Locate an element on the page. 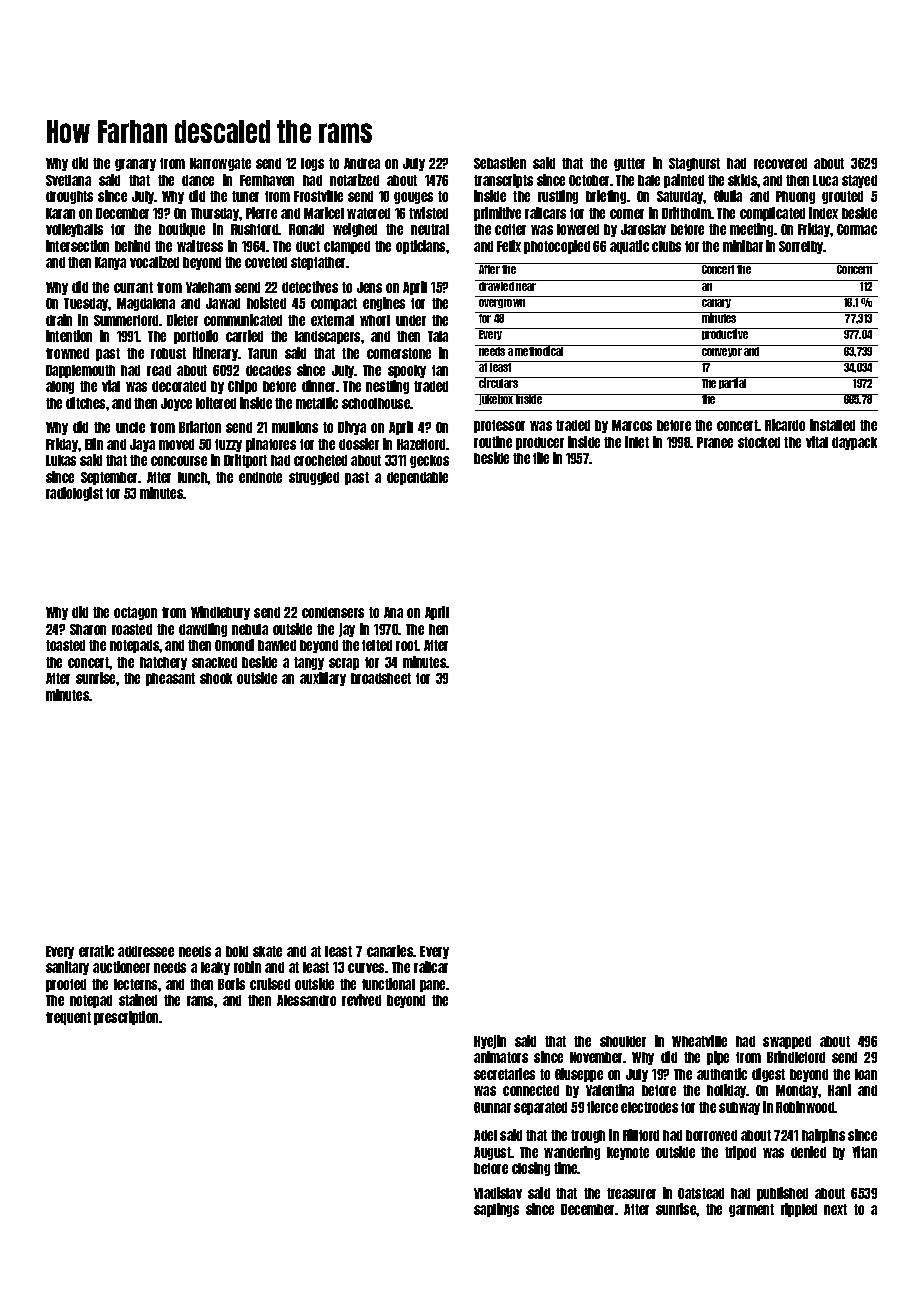 The width and height of the document is (924, 1308). felted is located at coordinates (377, 645).
